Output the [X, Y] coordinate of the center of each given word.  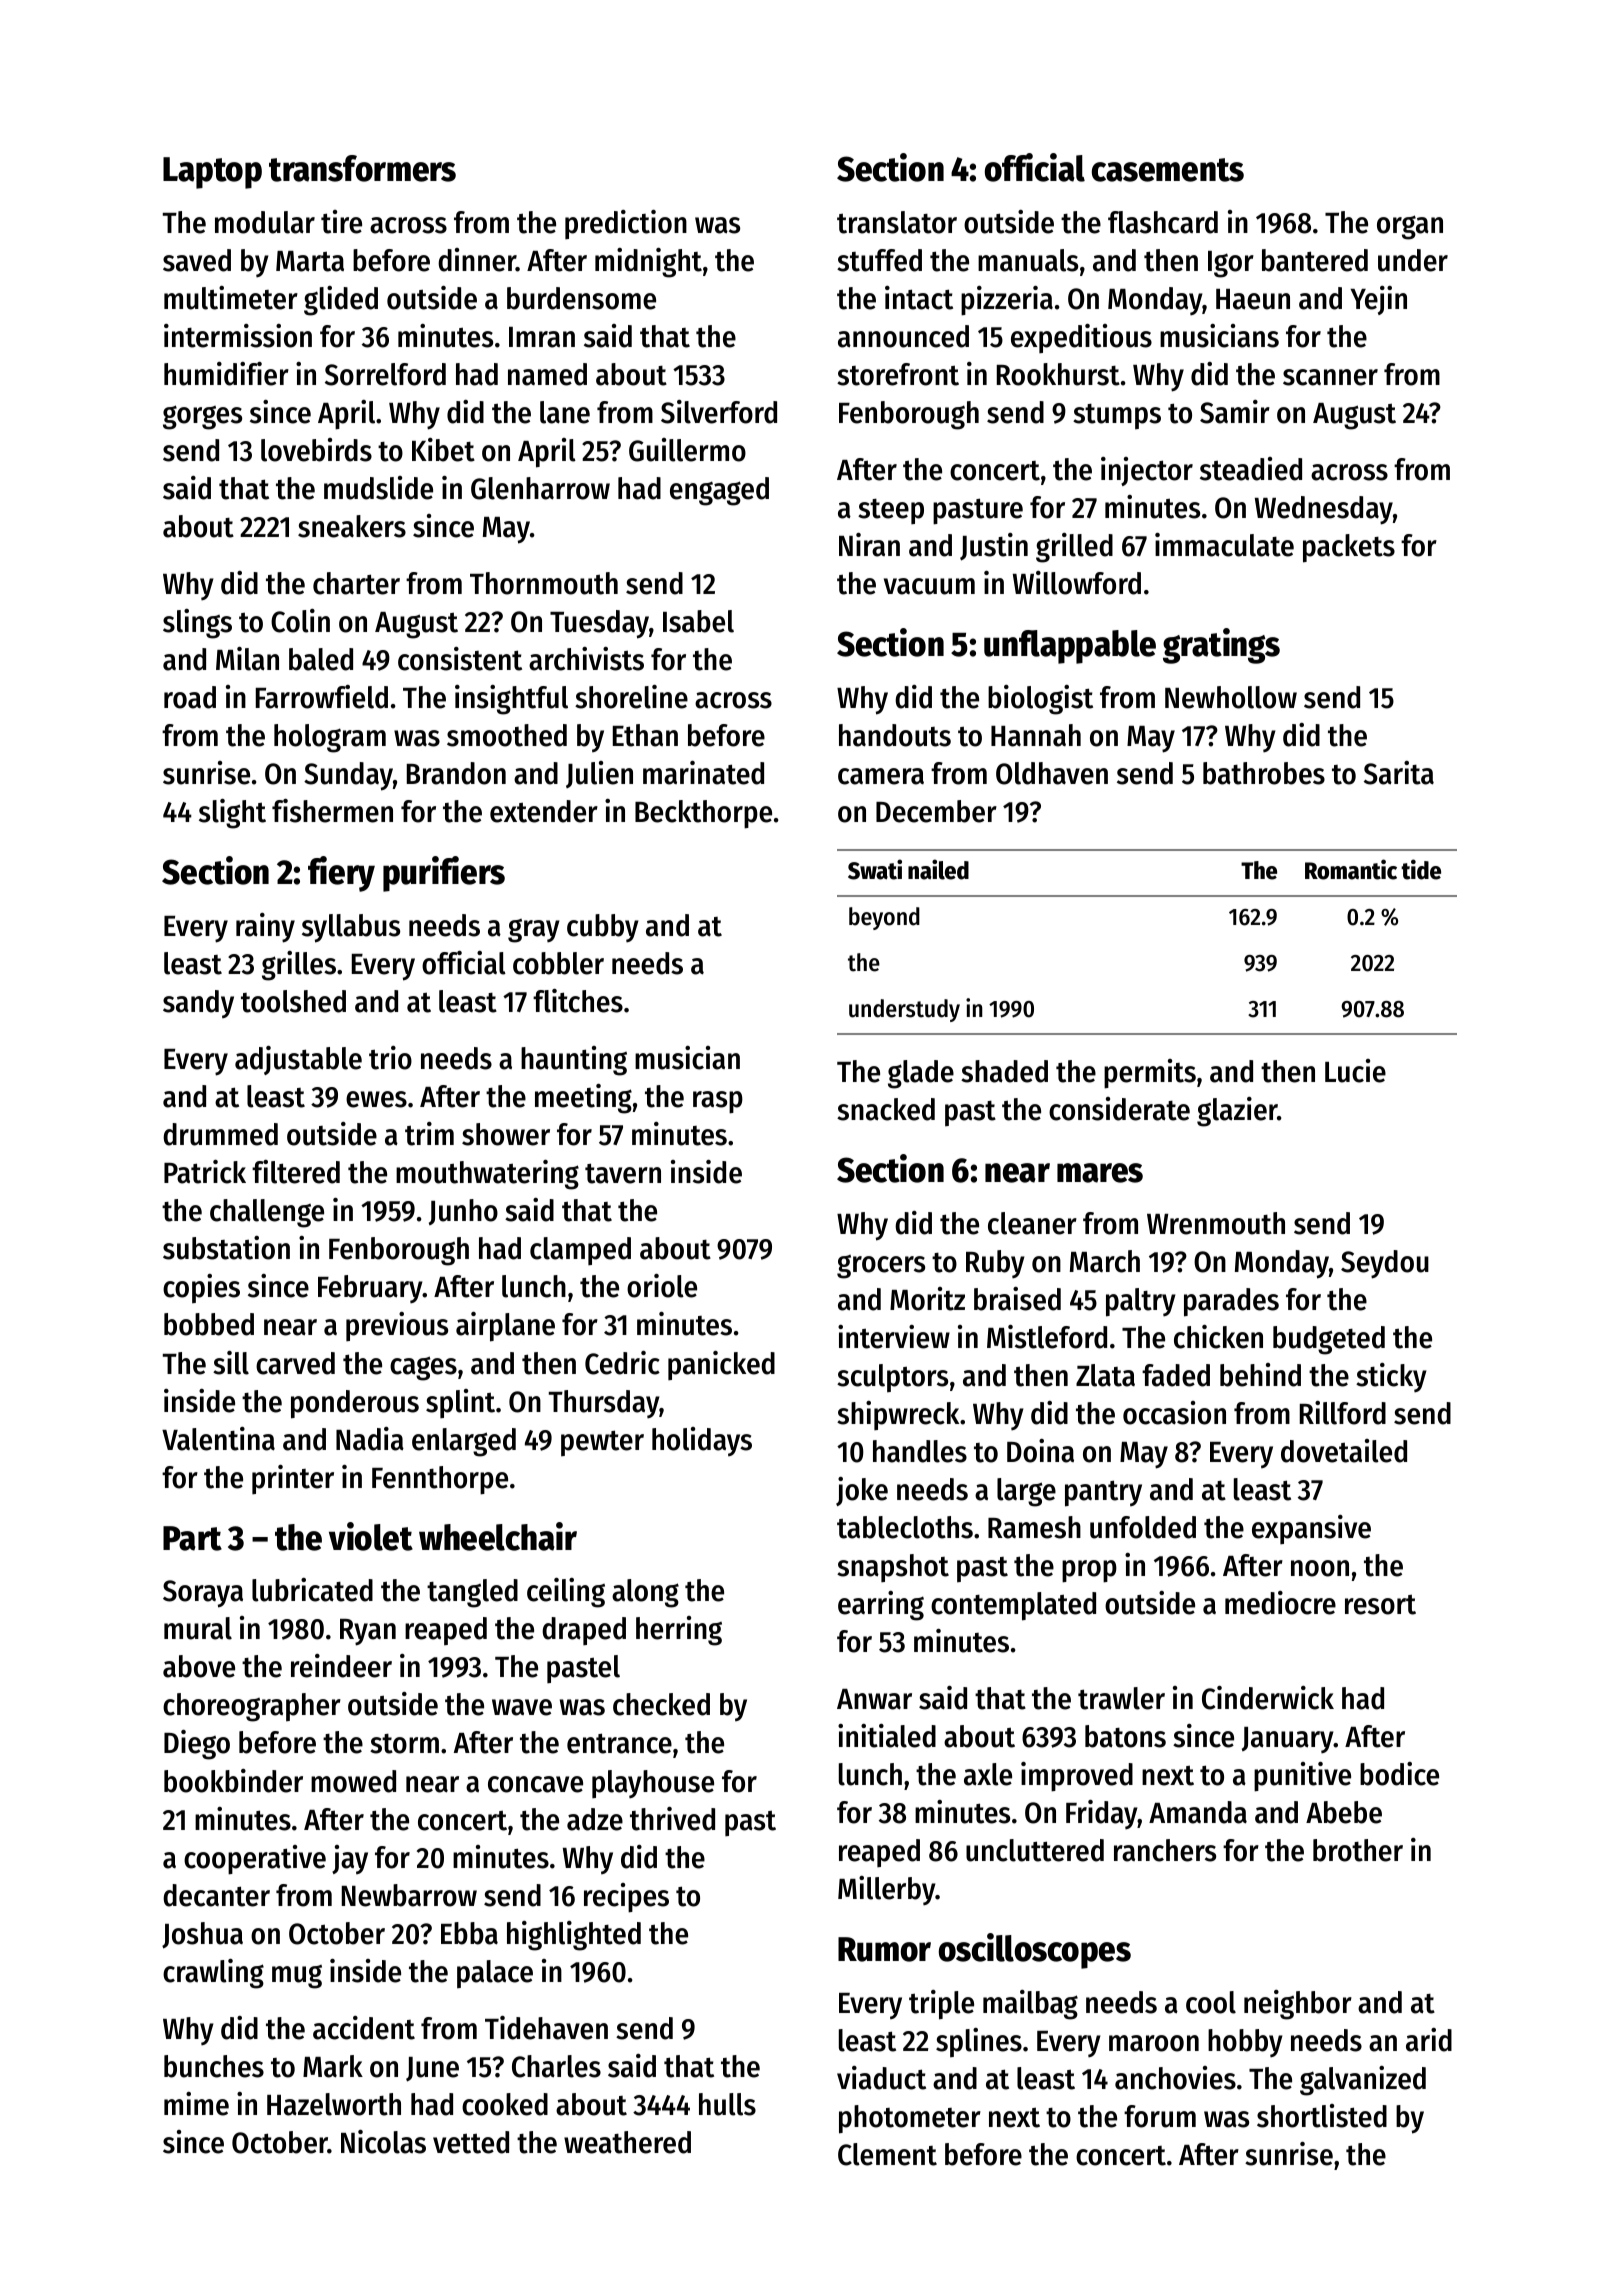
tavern [623, 1173]
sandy [198, 1004]
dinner [477, 260]
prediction [626, 224]
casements [1168, 170]
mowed [353, 1781]
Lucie [1355, 1071]
